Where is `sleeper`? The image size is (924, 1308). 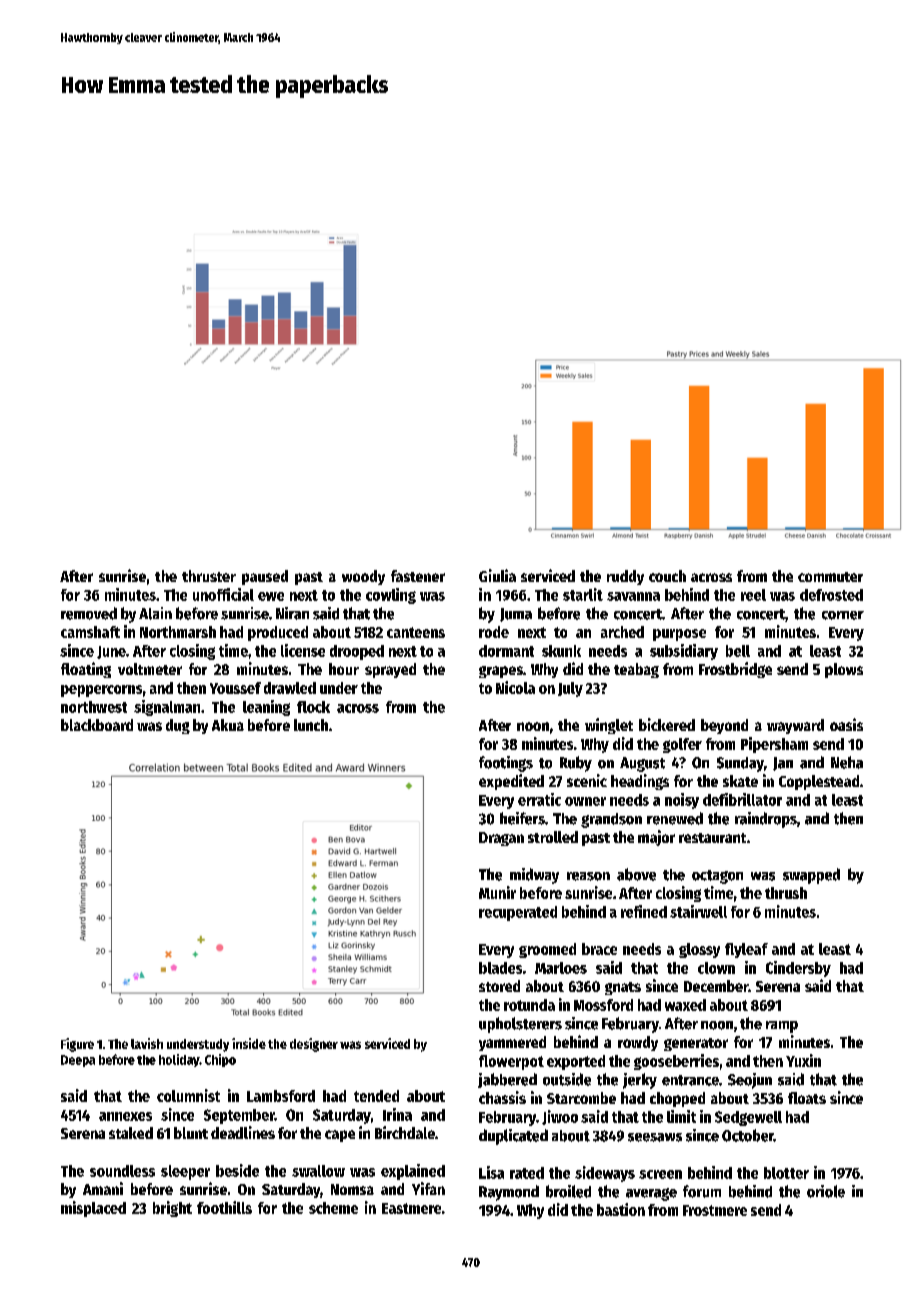
sleeper is located at coordinates (185, 1172).
